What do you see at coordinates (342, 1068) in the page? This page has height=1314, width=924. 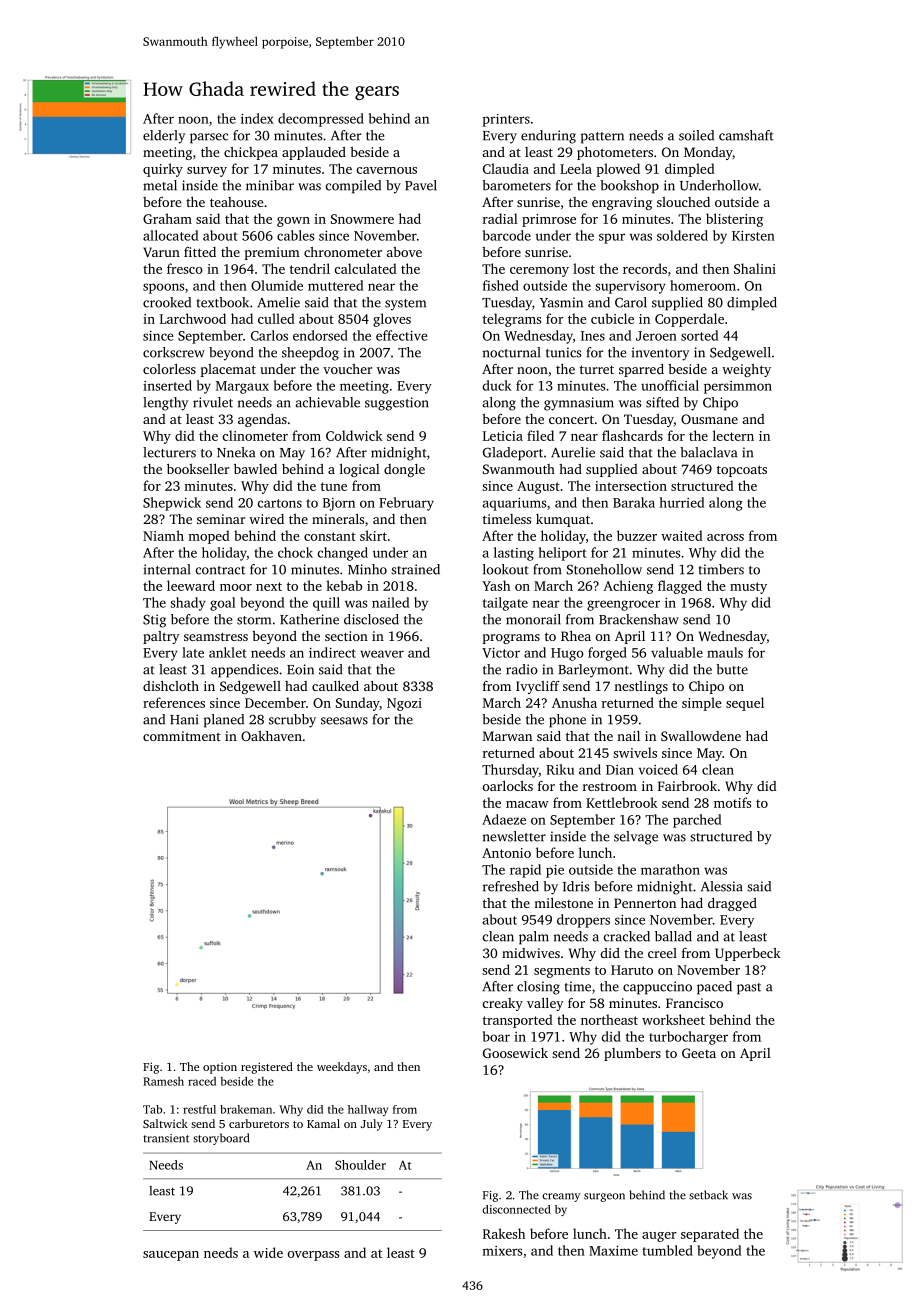 I see `weekdays` at bounding box center [342, 1068].
